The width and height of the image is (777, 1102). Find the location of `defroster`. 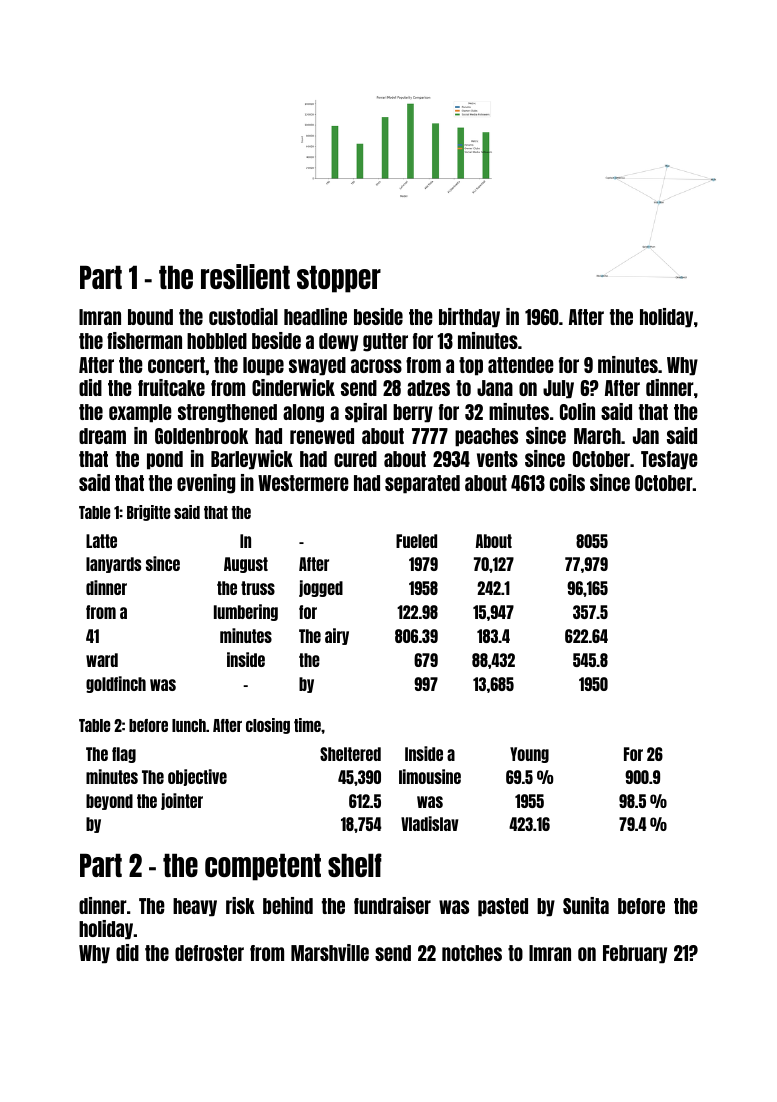

defroster is located at coordinates (209, 953).
